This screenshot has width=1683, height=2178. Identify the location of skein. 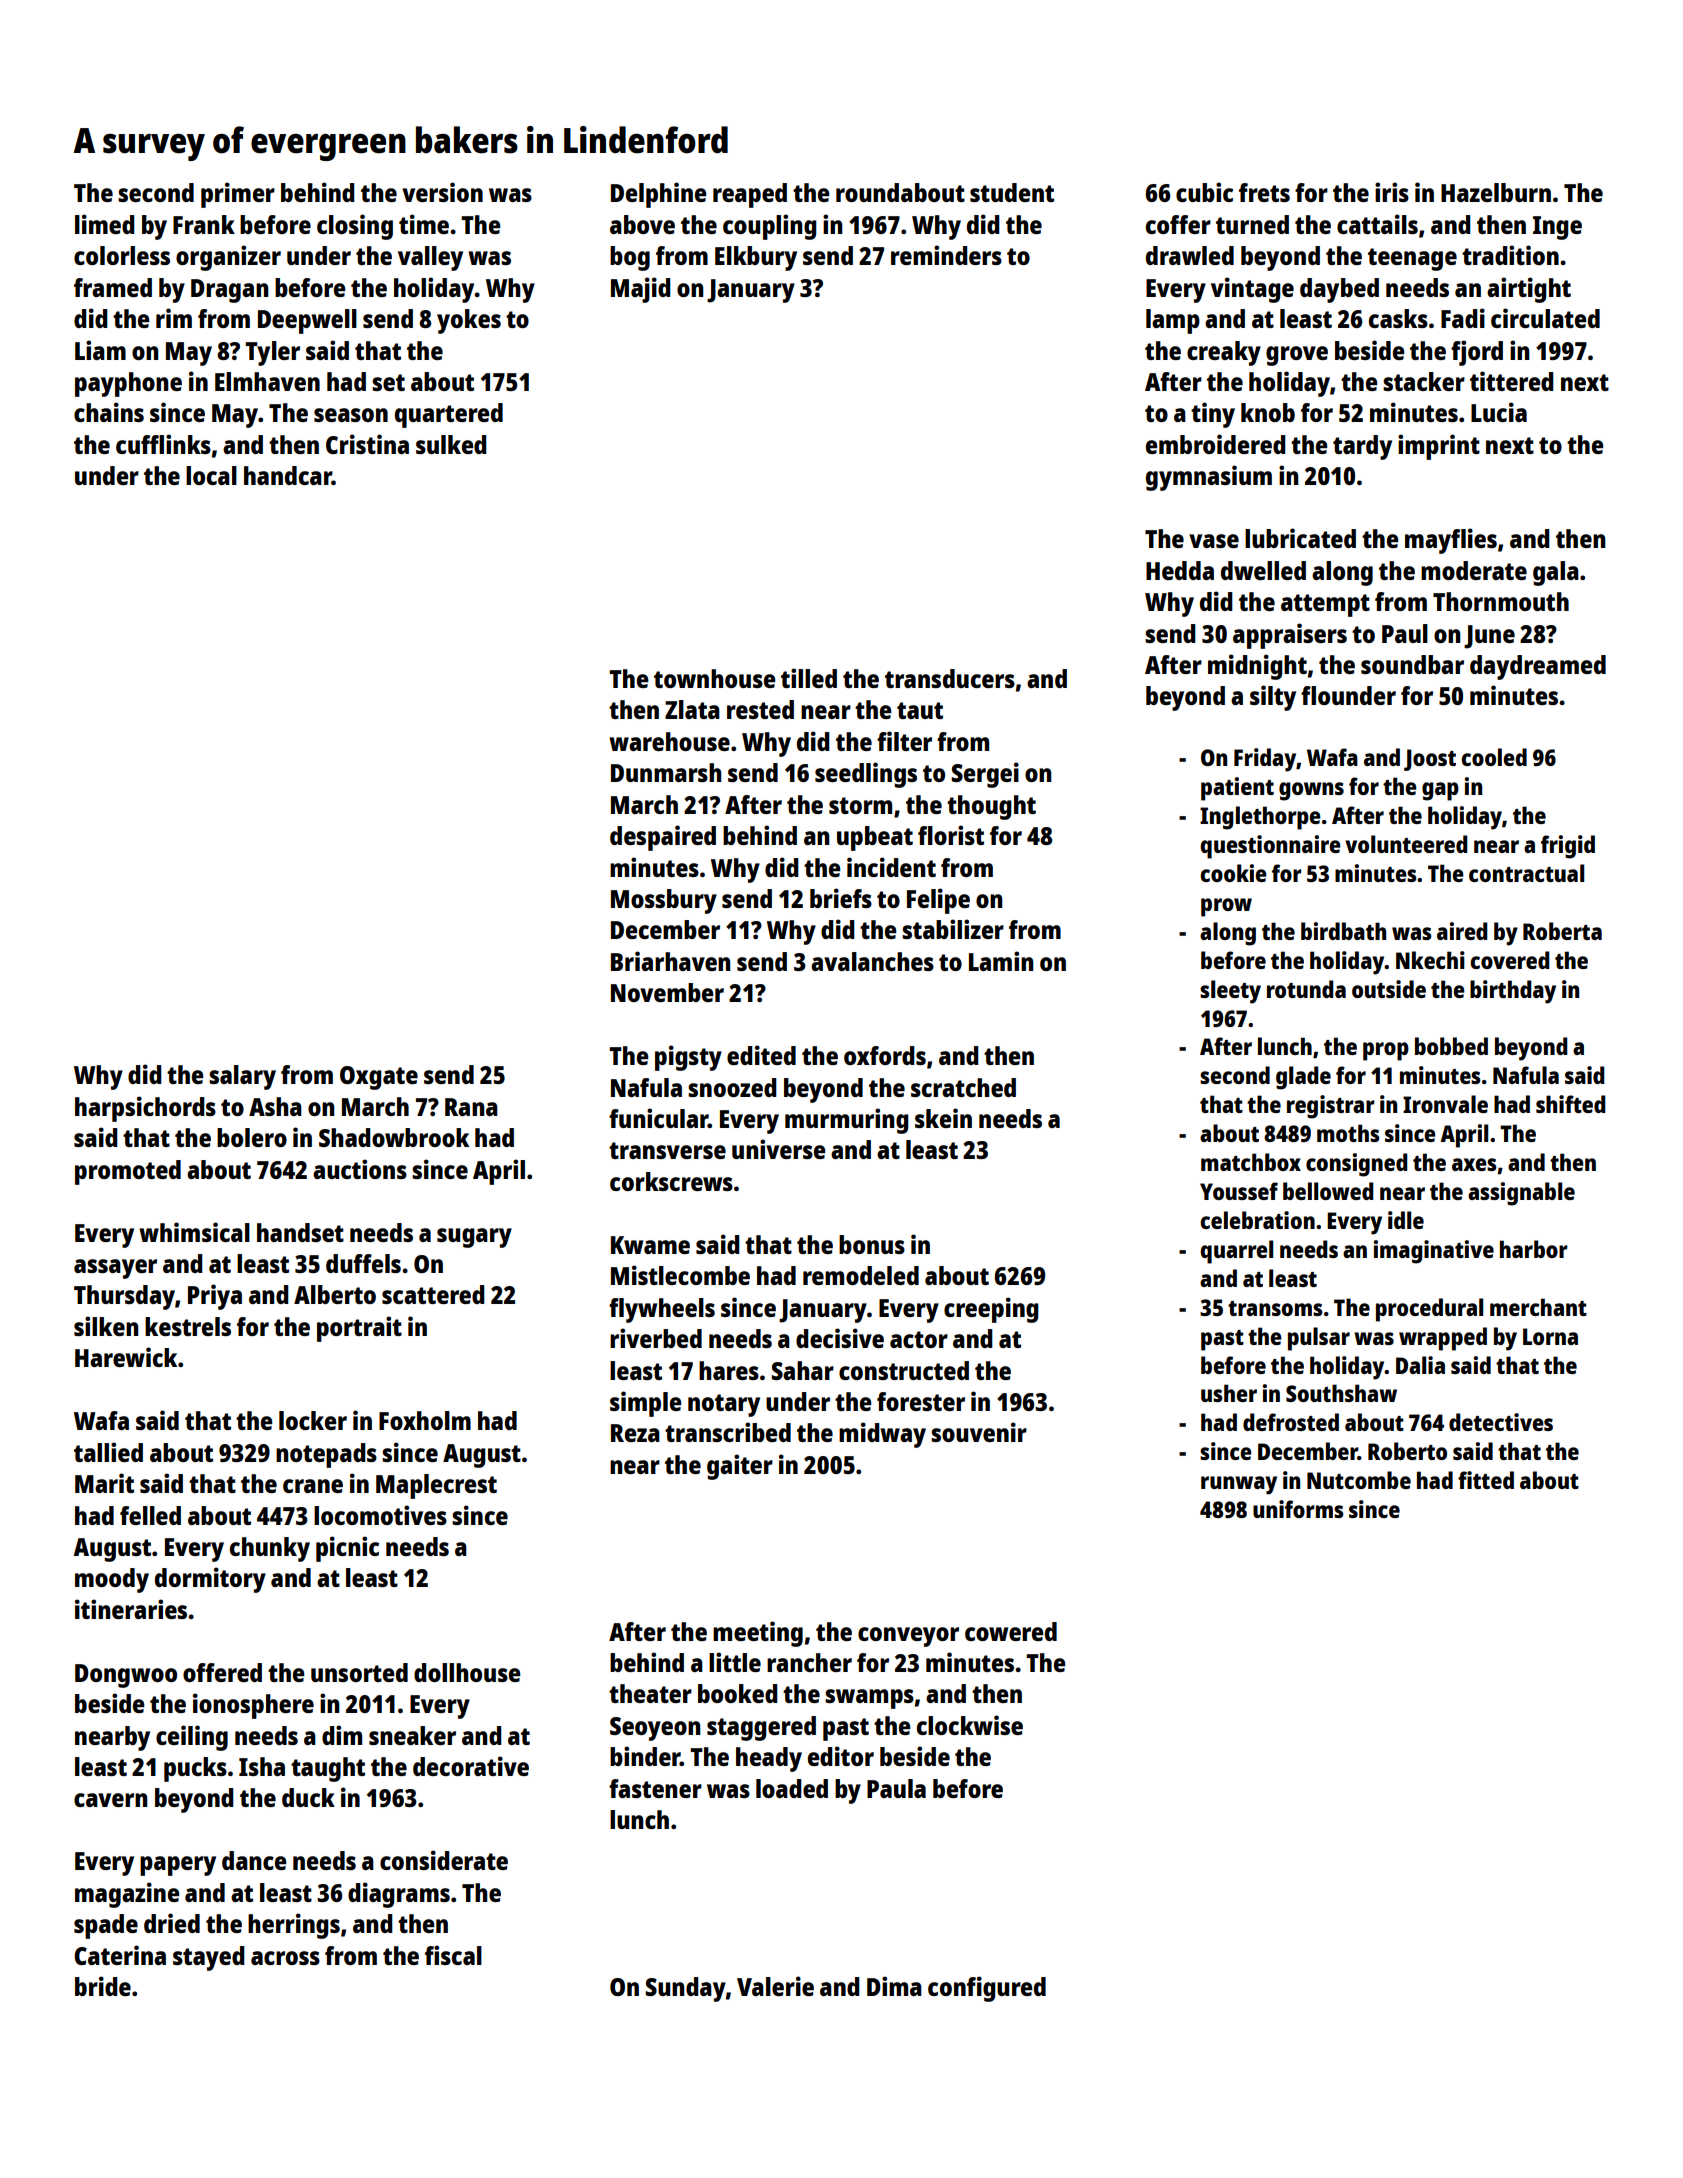
(943, 1118).
